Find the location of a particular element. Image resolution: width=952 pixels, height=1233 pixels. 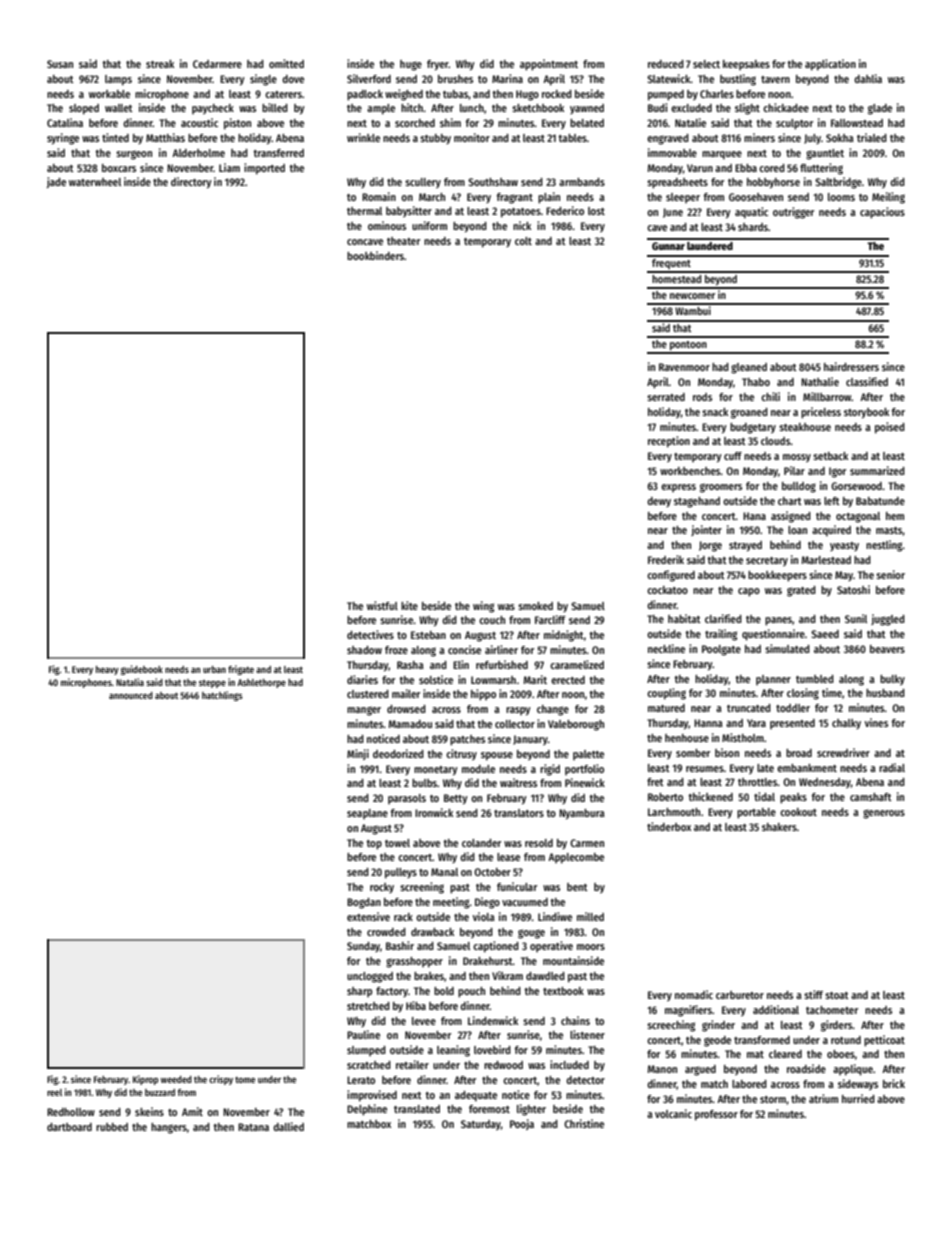

Susan is located at coordinates (60, 64).
